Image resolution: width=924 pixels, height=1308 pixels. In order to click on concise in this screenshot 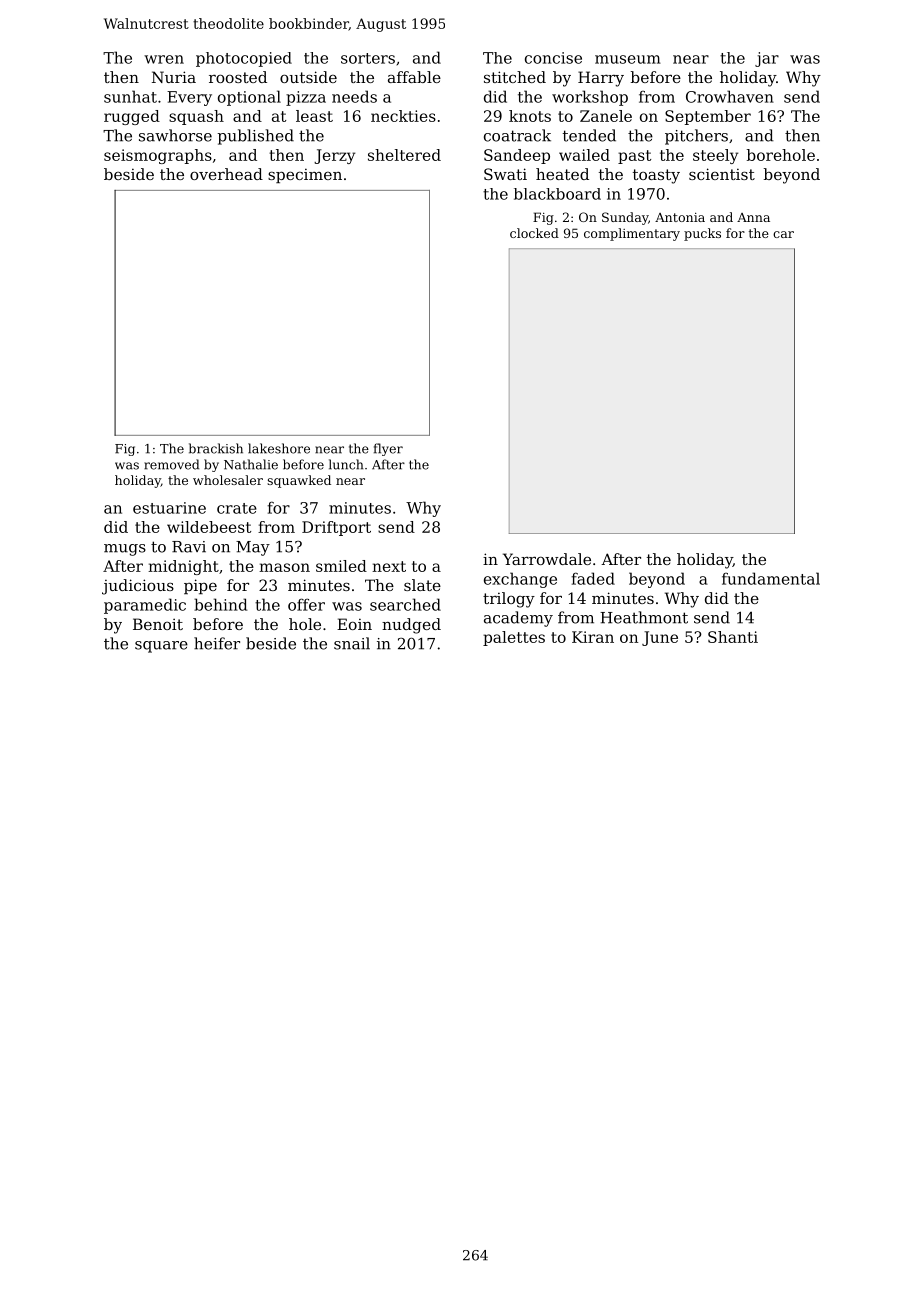, I will do `click(553, 58)`.
